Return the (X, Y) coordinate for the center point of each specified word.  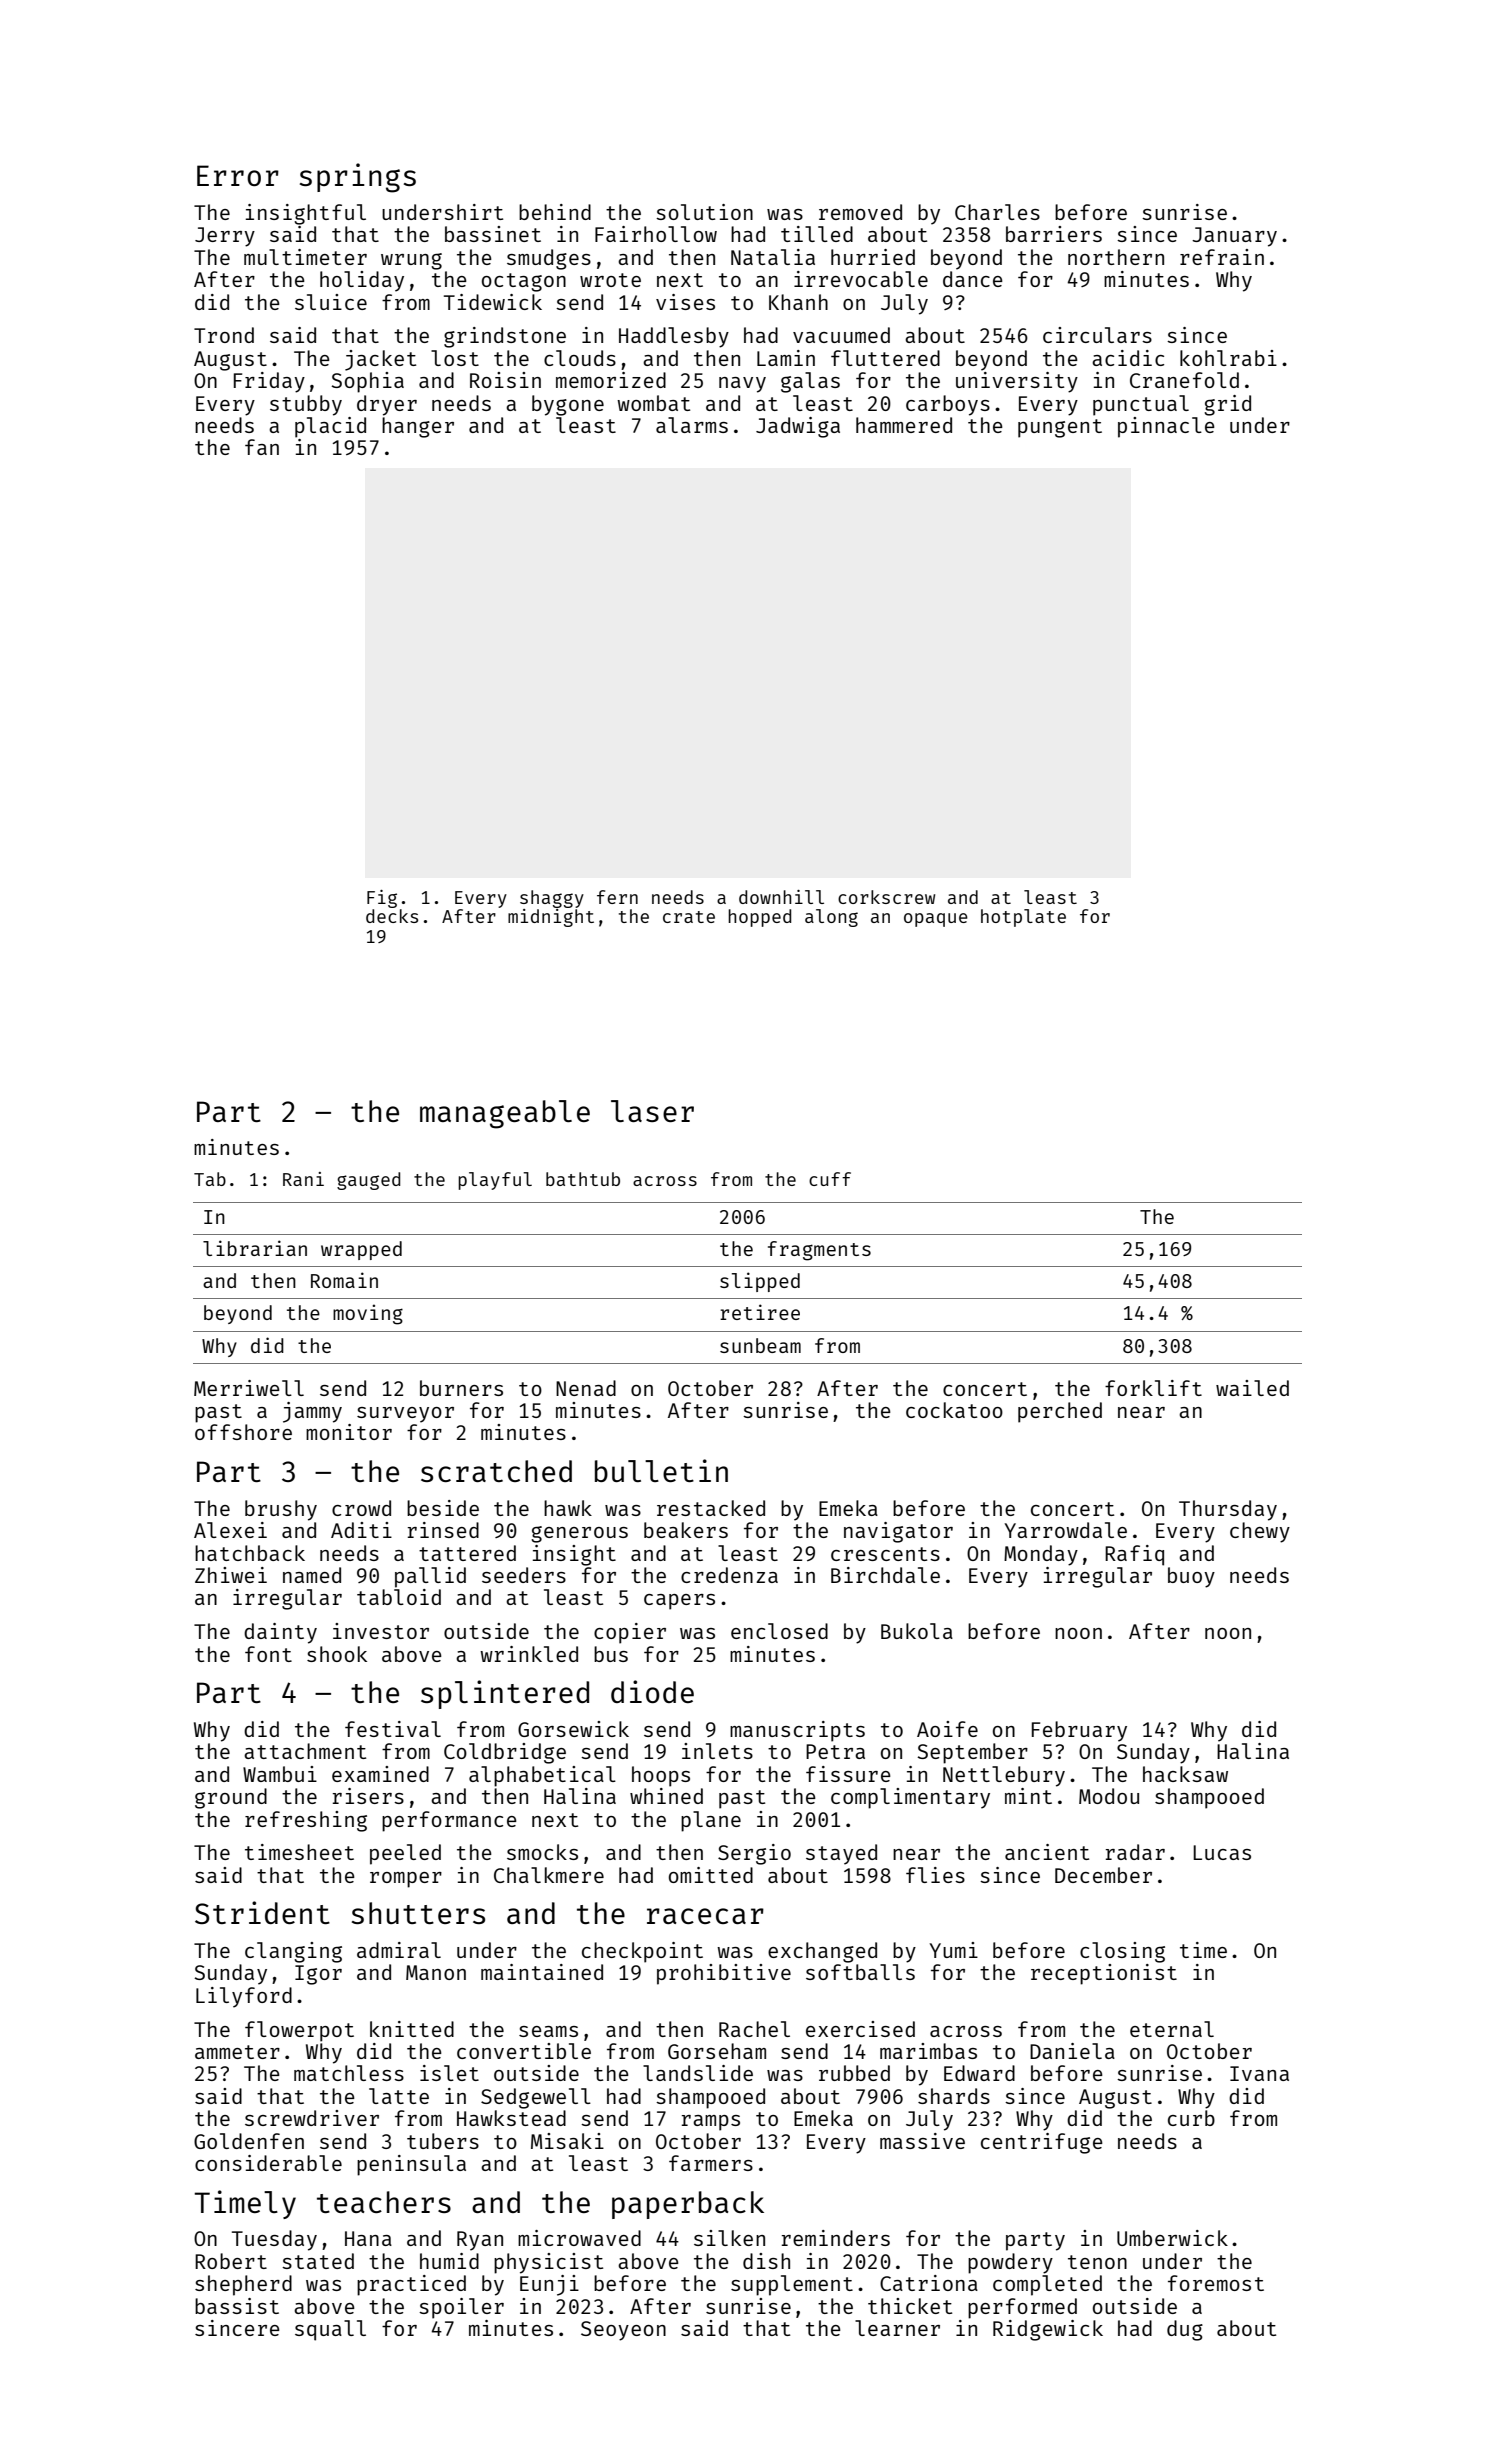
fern (617, 897)
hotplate (1023, 918)
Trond (224, 335)
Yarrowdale (1065, 1530)
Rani (303, 1179)
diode (652, 1691)
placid (330, 427)
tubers (443, 2141)
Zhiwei (231, 1575)
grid (1227, 405)
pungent (1060, 428)
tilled (817, 234)
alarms (692, 425)
